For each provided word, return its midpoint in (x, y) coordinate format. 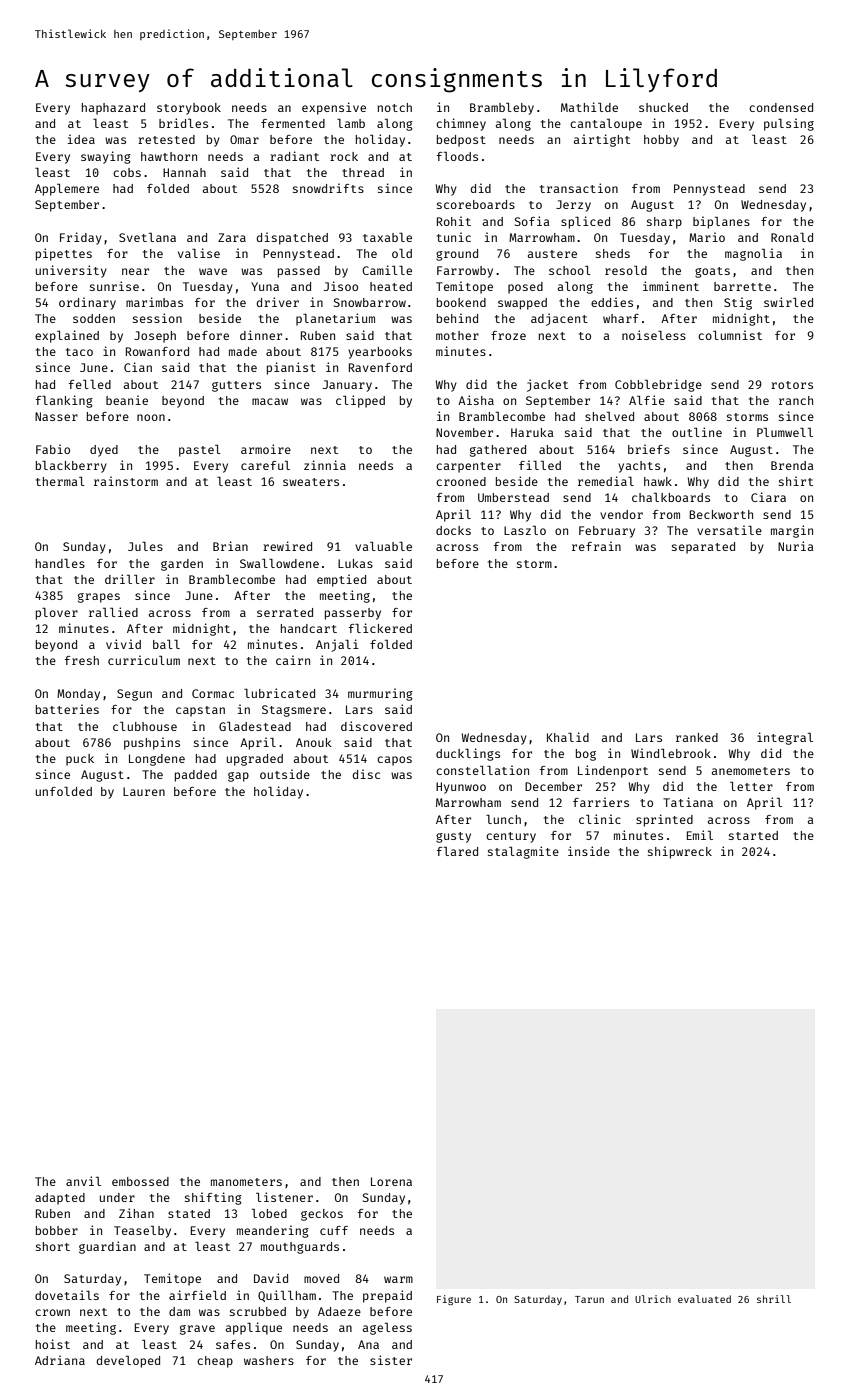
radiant (294, 156)
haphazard (113, 109)
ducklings (468, 754)
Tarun (589, 1299)
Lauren (144, 791)
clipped (360, 401)
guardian (107, 1247)
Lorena (391, 1181)
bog (586, 755)
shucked (663, 107)
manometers (246, 1182)
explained (67, 336)
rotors (792, 385)
